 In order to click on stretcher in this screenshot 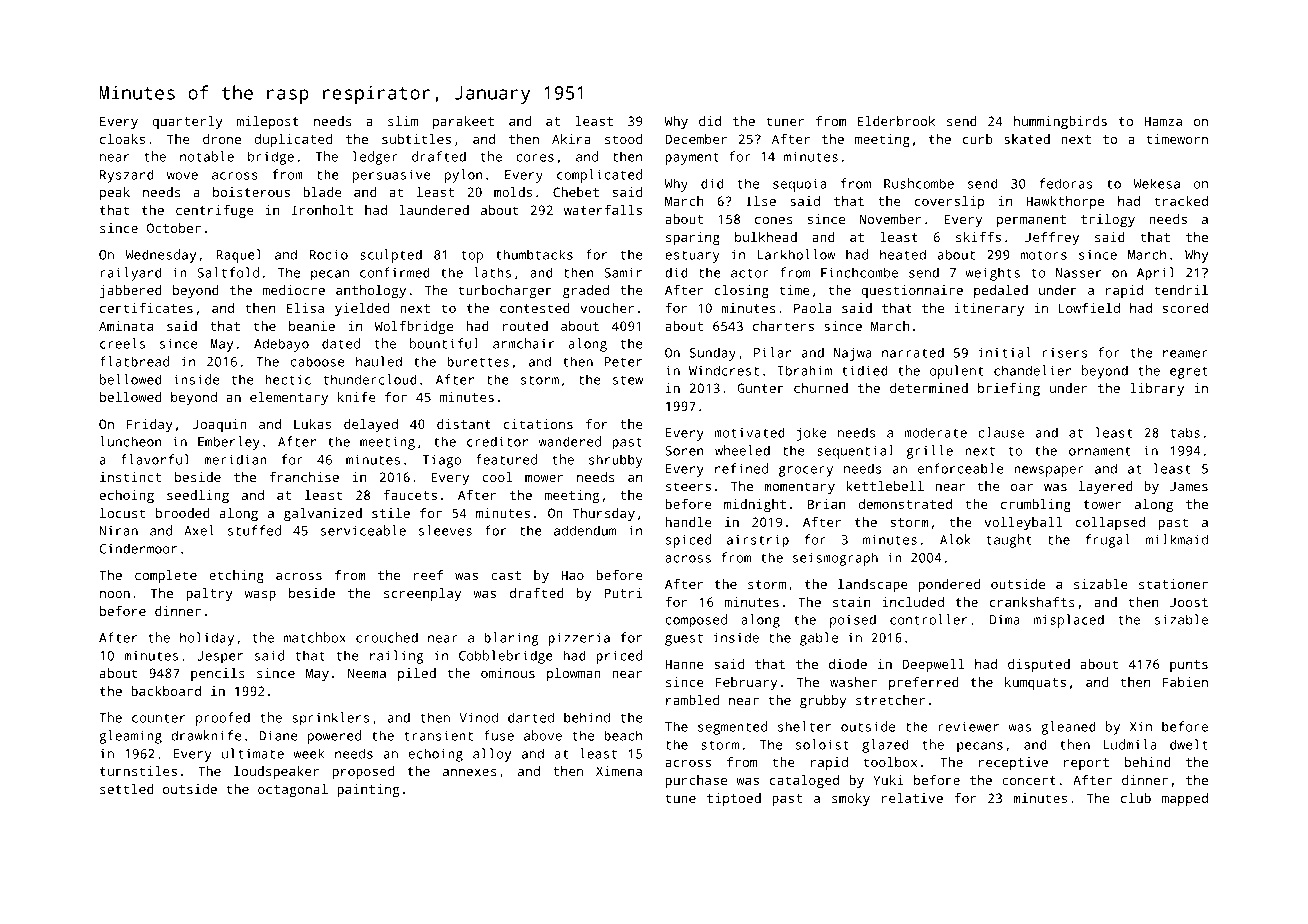, I will do `click(890, 700)`.
